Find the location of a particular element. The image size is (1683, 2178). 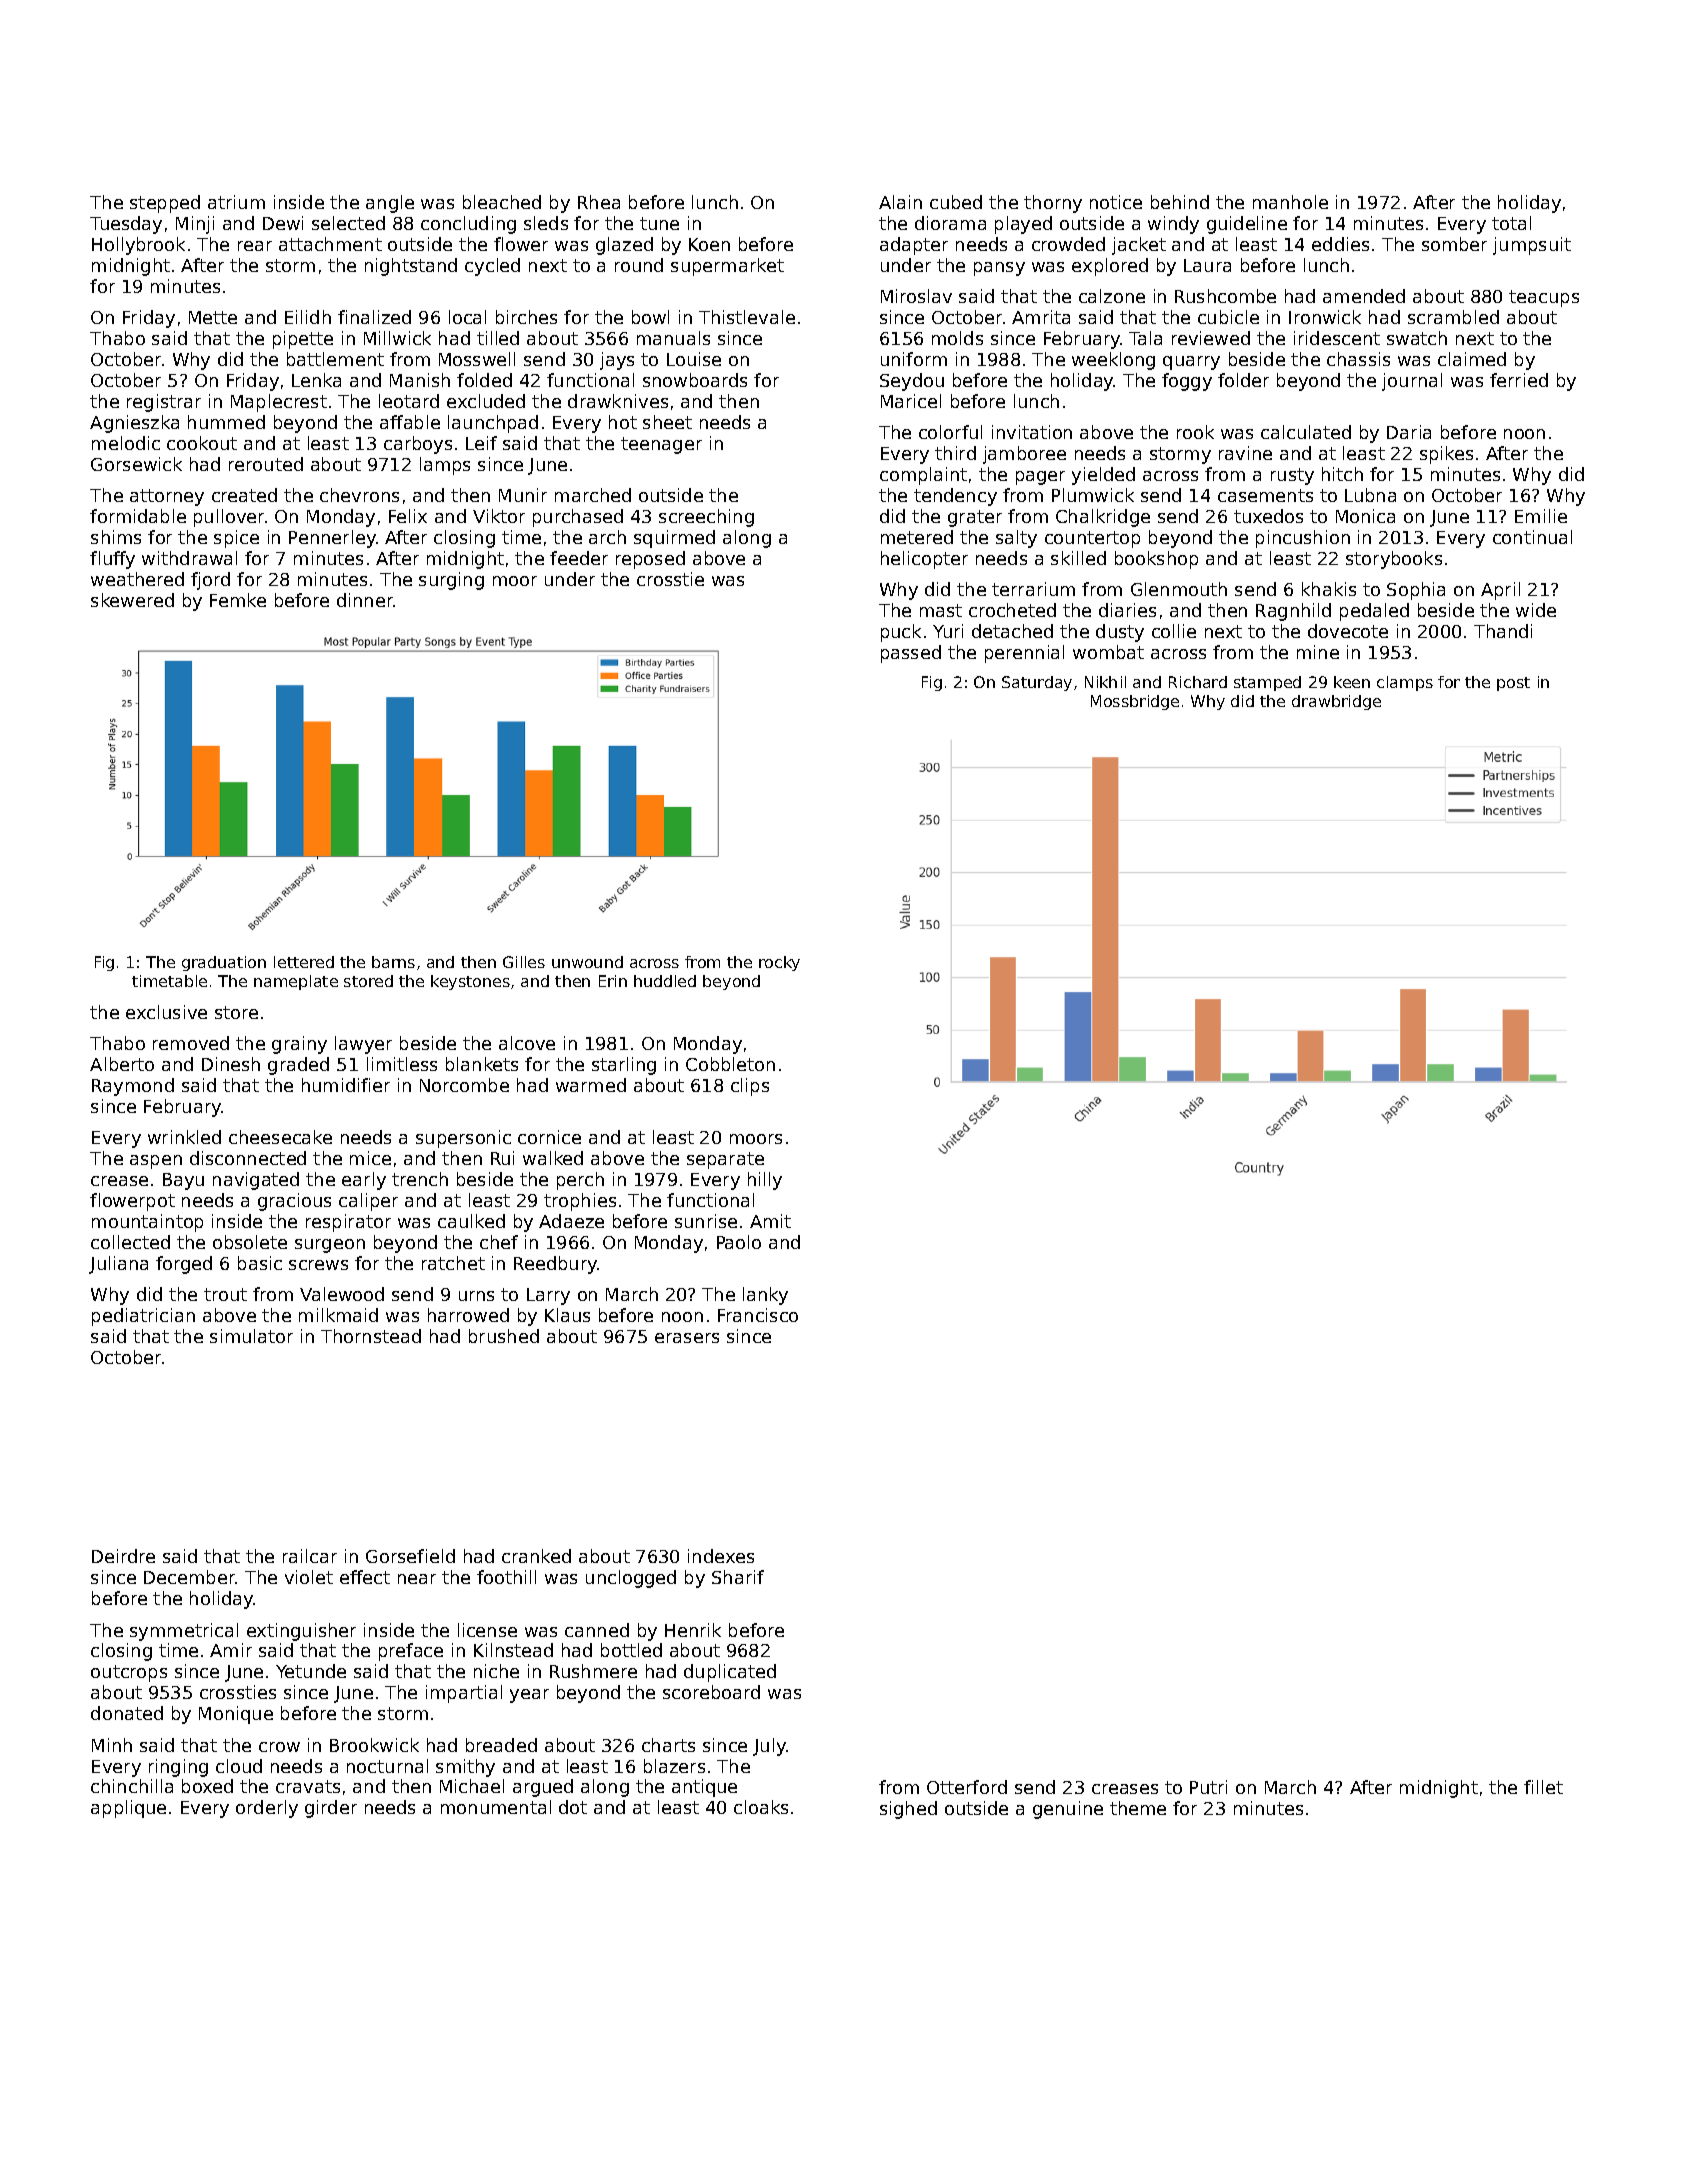

stepped is located at coordinates (165, 204).
